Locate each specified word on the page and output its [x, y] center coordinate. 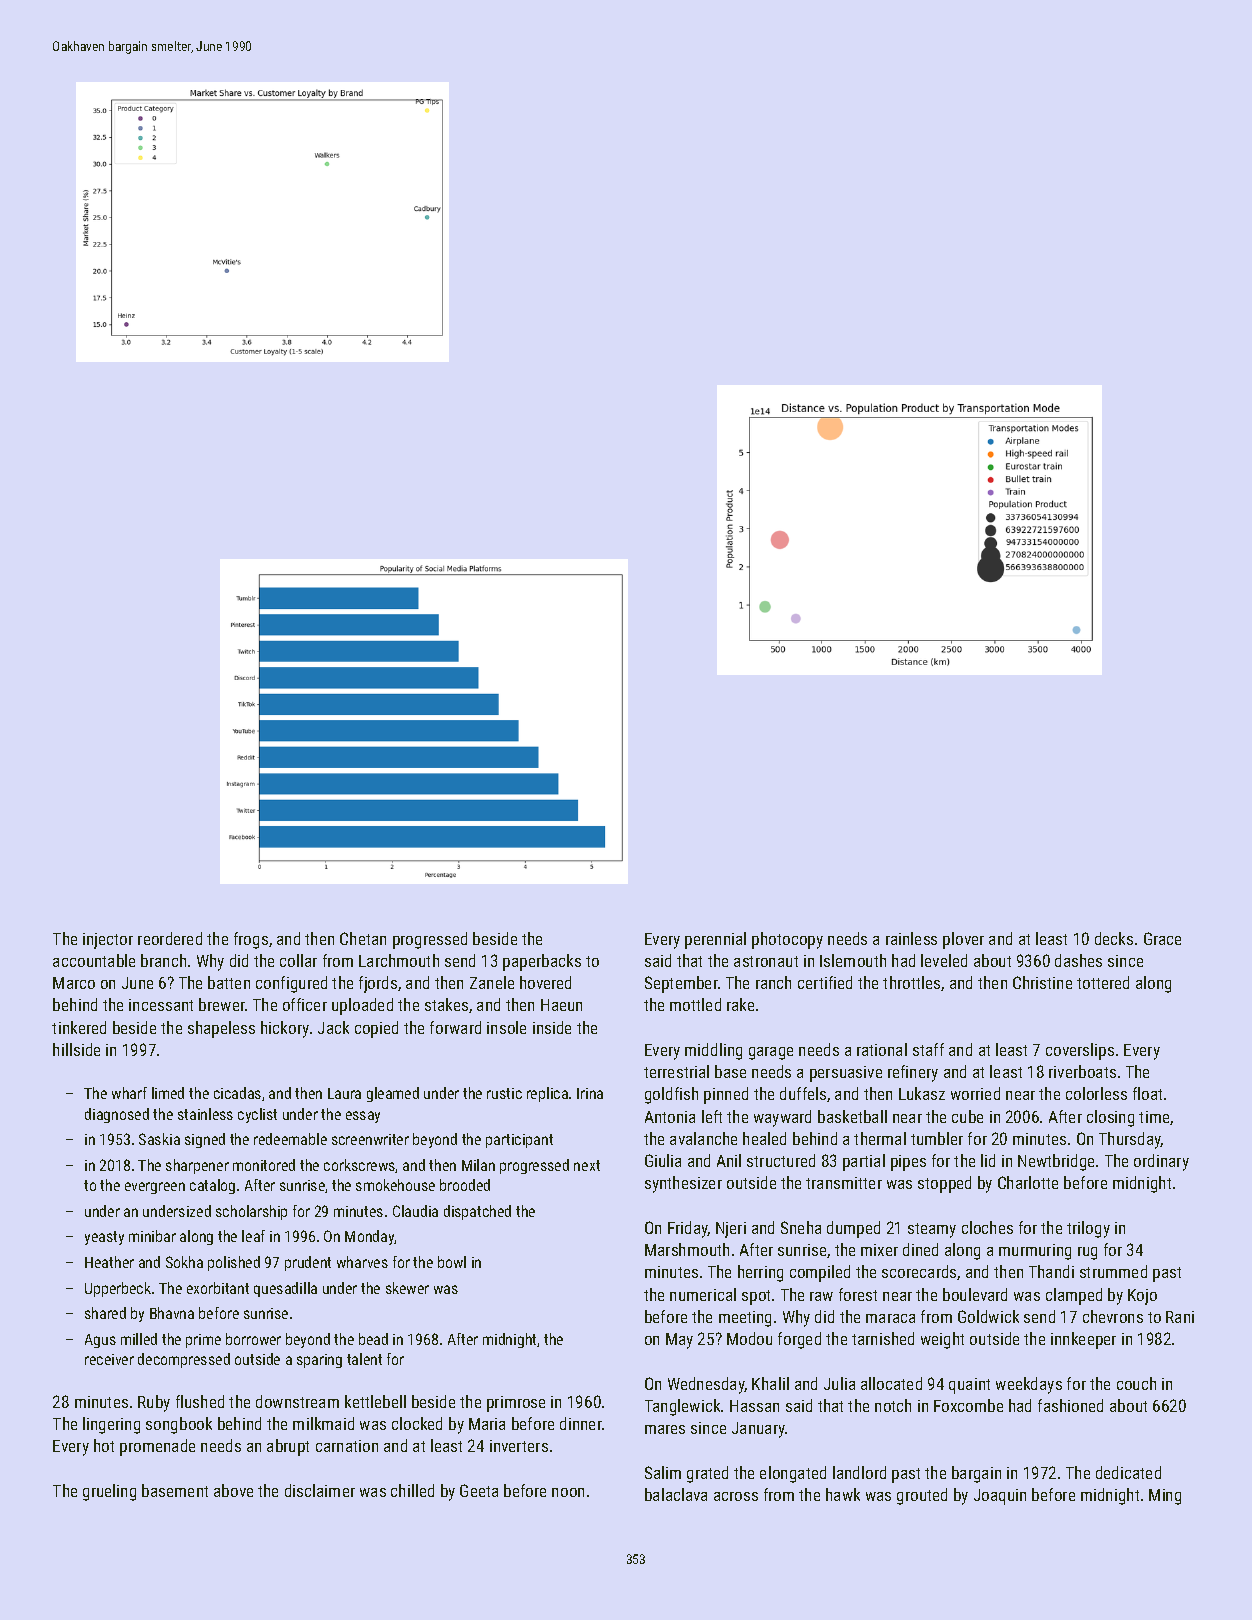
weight [942, 1340]
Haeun [561, 1005]
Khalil [770, 1383]
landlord [859, 1472]
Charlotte [1028, 1182]
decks [1114, 938]
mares [665, 1429]
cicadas [237, 1093]
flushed [200, 1401]
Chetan [363, 938]
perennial [715, 940]
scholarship [251, 1212]
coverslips [1080, 1051]
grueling [109, 1492]
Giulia [663, 1160]
